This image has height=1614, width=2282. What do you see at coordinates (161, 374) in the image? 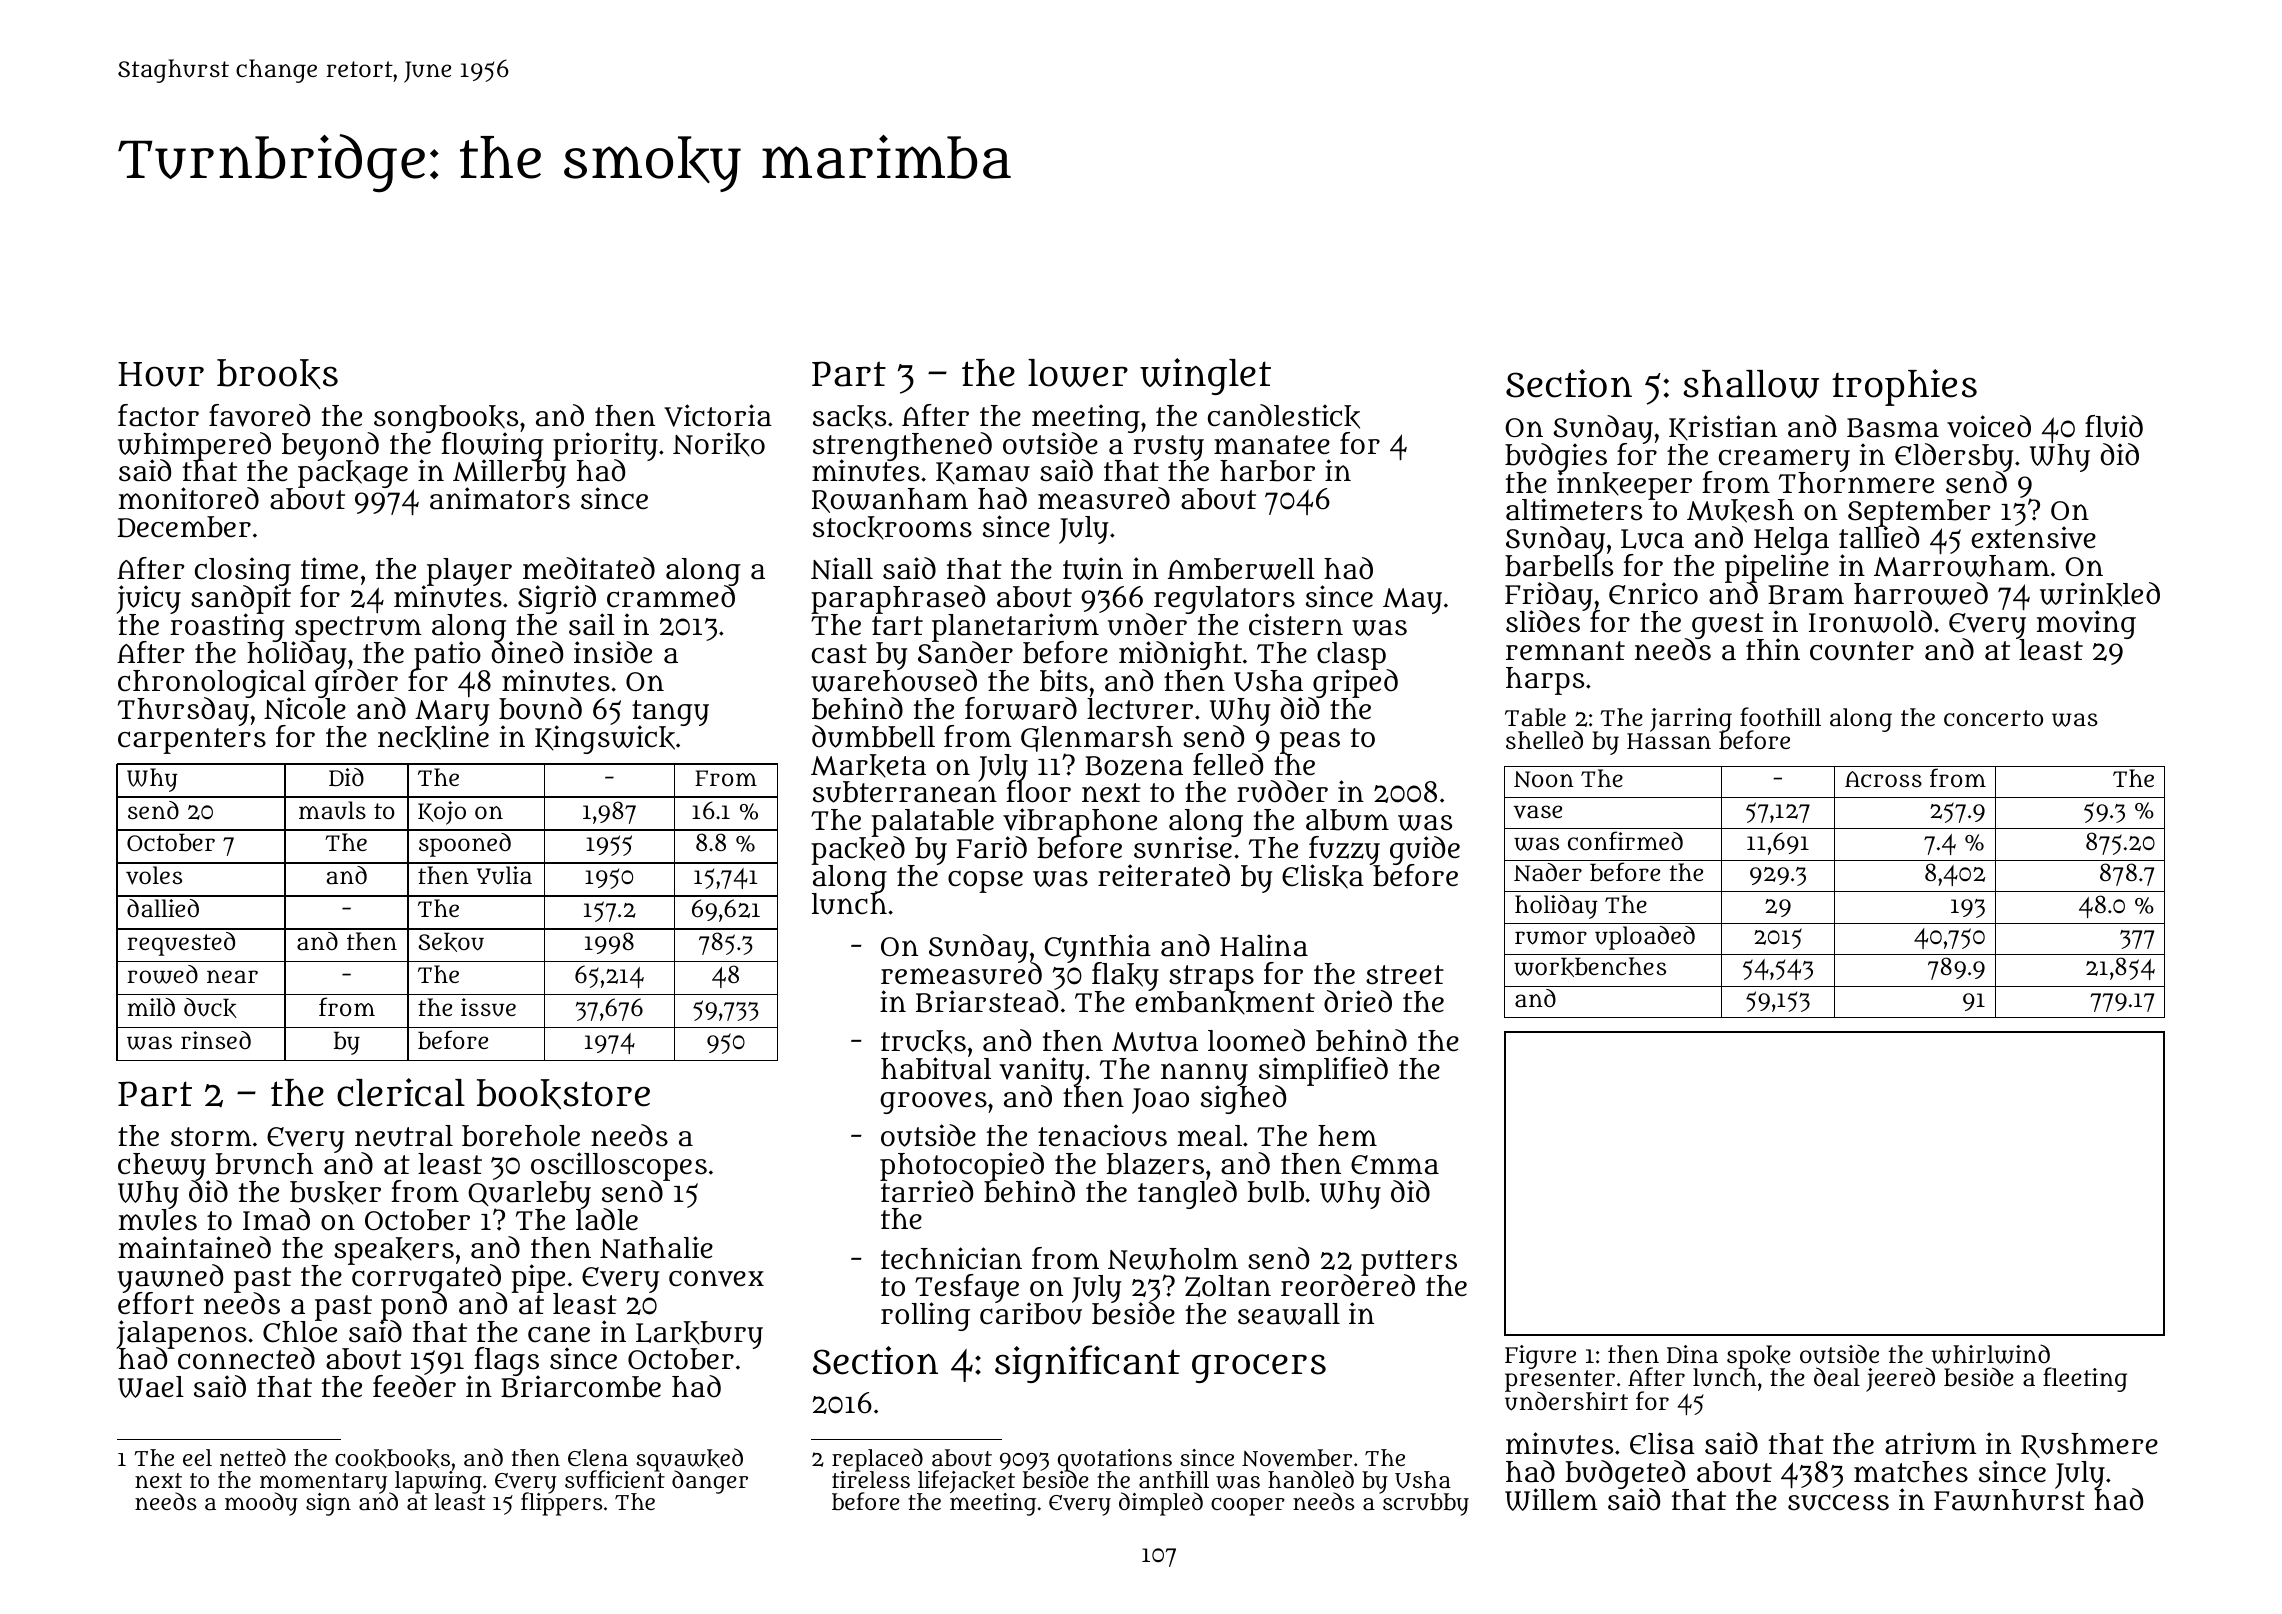
I see `Hour` at bounding box center [161, 374].
